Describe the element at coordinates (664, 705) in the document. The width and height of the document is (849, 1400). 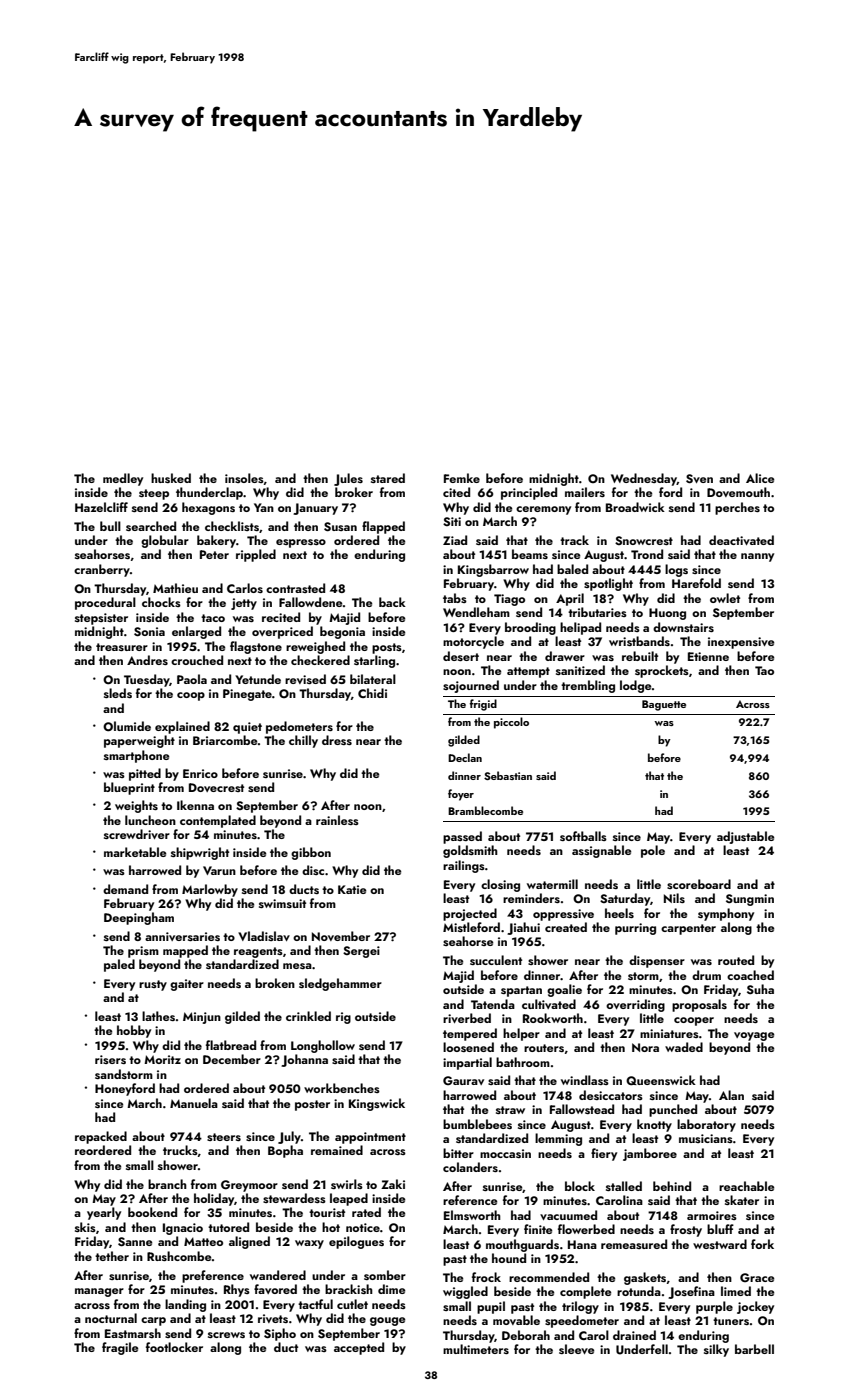
I see `Baguette` at that location.
